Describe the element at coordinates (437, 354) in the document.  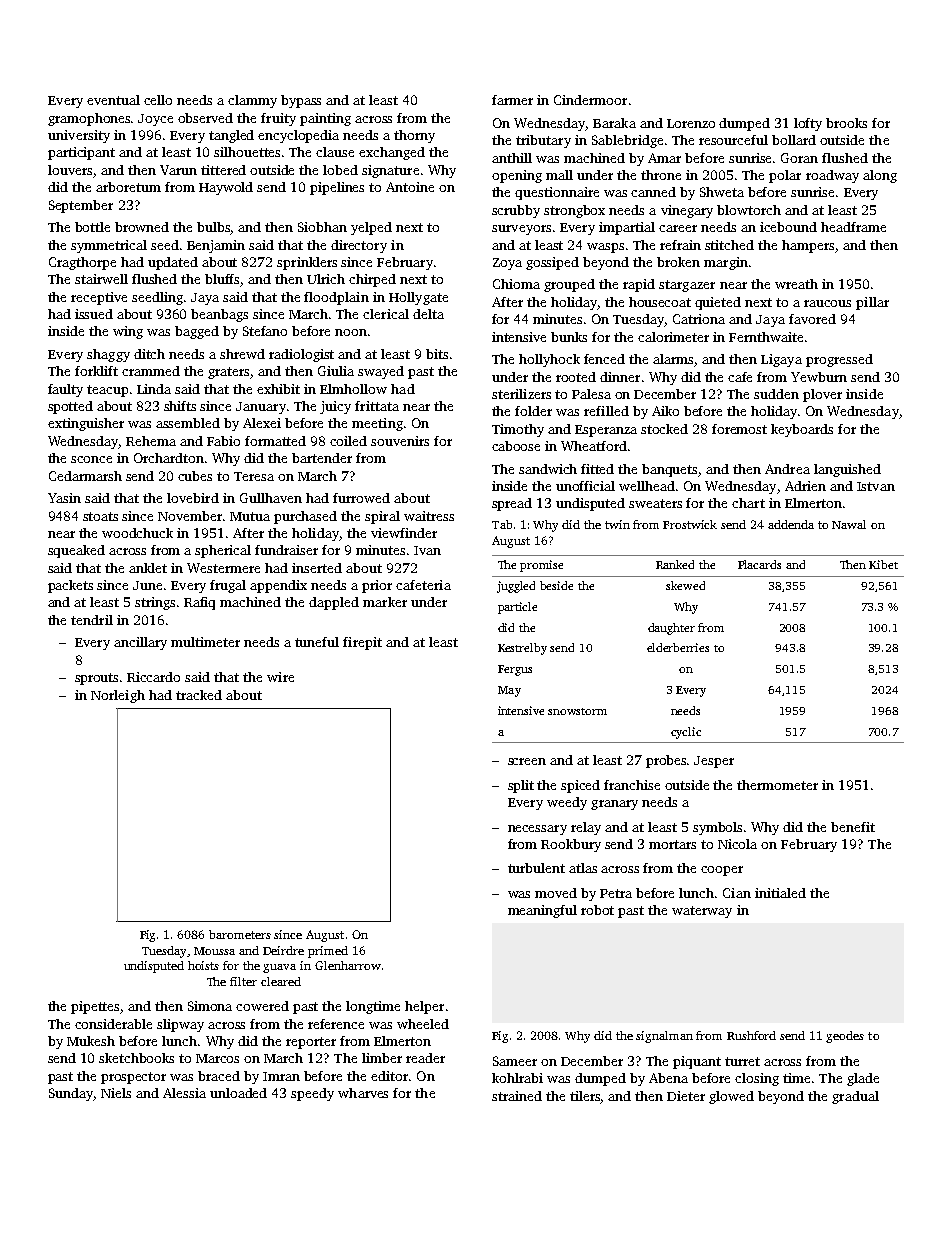
I see `bits` at that location.
